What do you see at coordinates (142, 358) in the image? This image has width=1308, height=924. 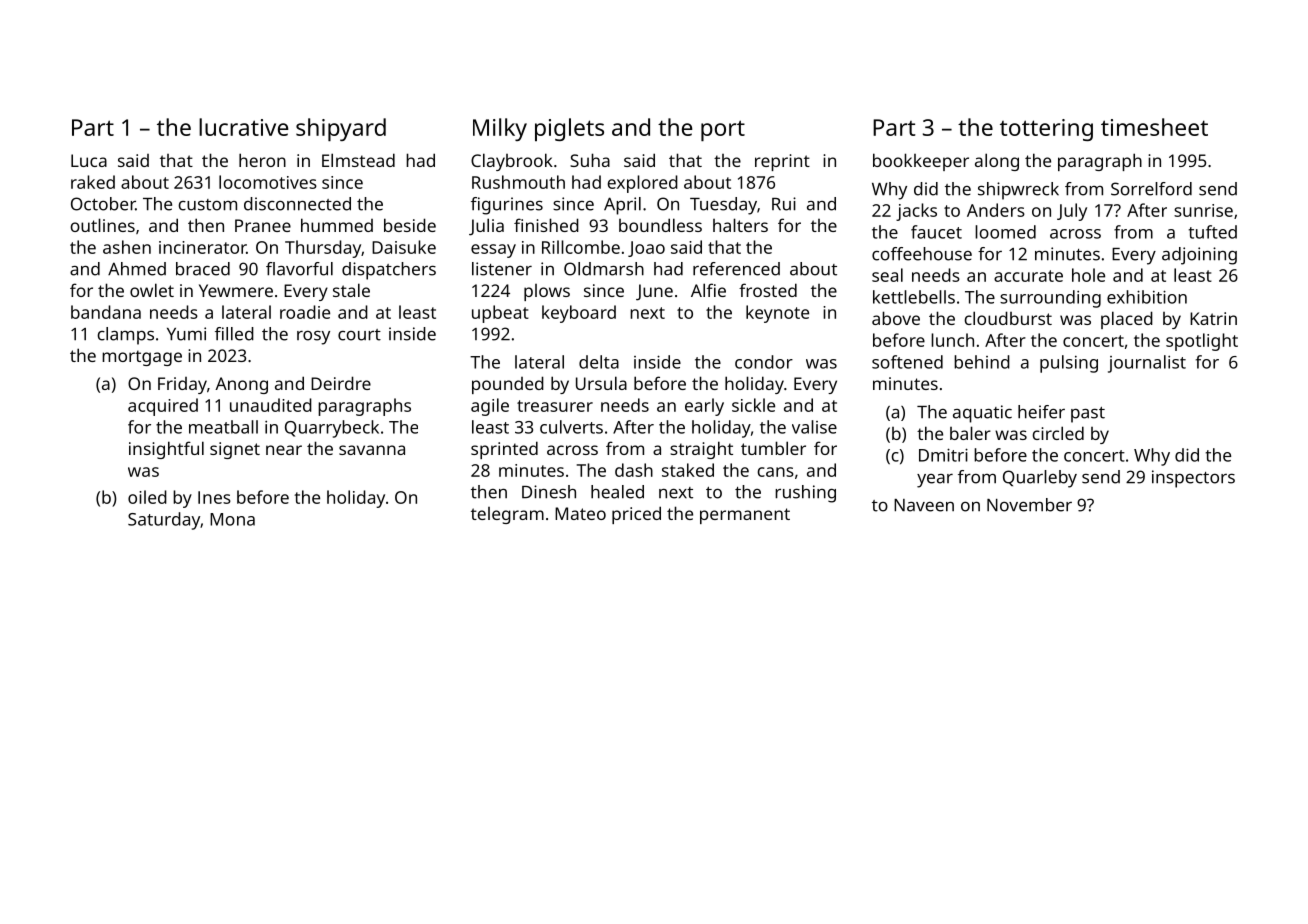 I see `mortgage` at bounding box center [142, 358].
